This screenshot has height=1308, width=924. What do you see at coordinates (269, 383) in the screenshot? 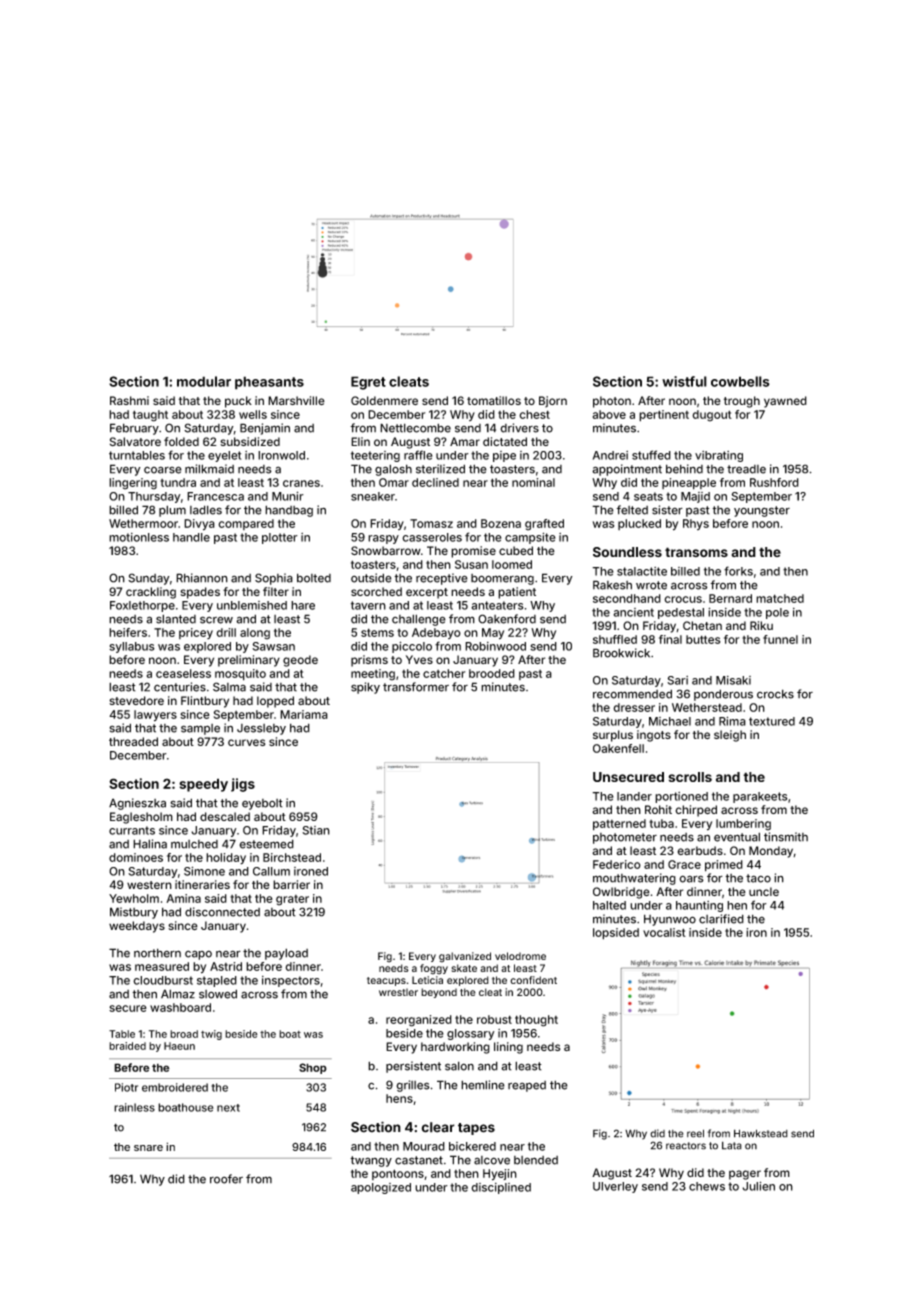
I see `pheasants` at bounding box center [269, 383].
